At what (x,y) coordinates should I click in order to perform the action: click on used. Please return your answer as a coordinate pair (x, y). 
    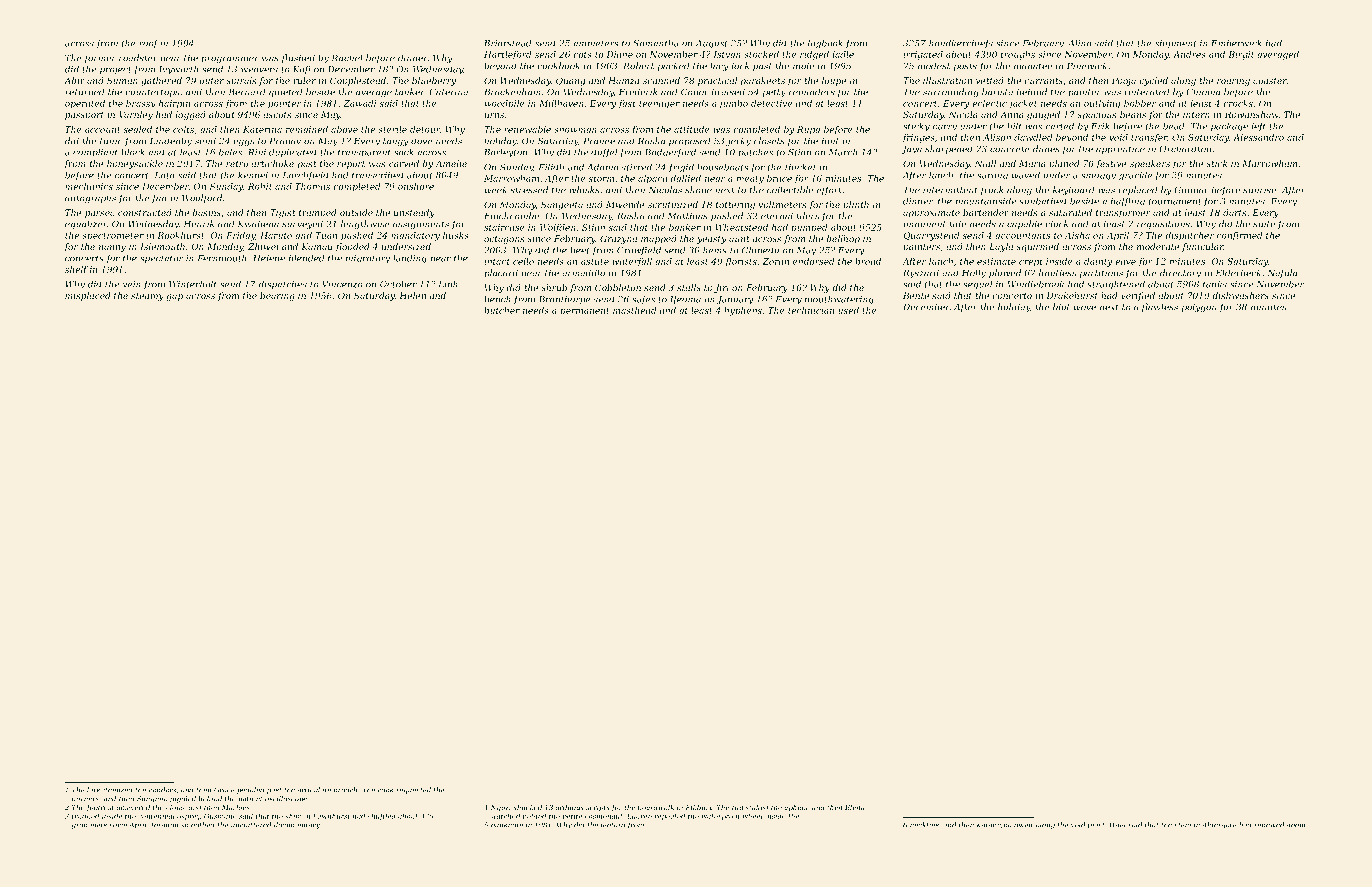
    Looking at the image, I should click on (848, 310).
